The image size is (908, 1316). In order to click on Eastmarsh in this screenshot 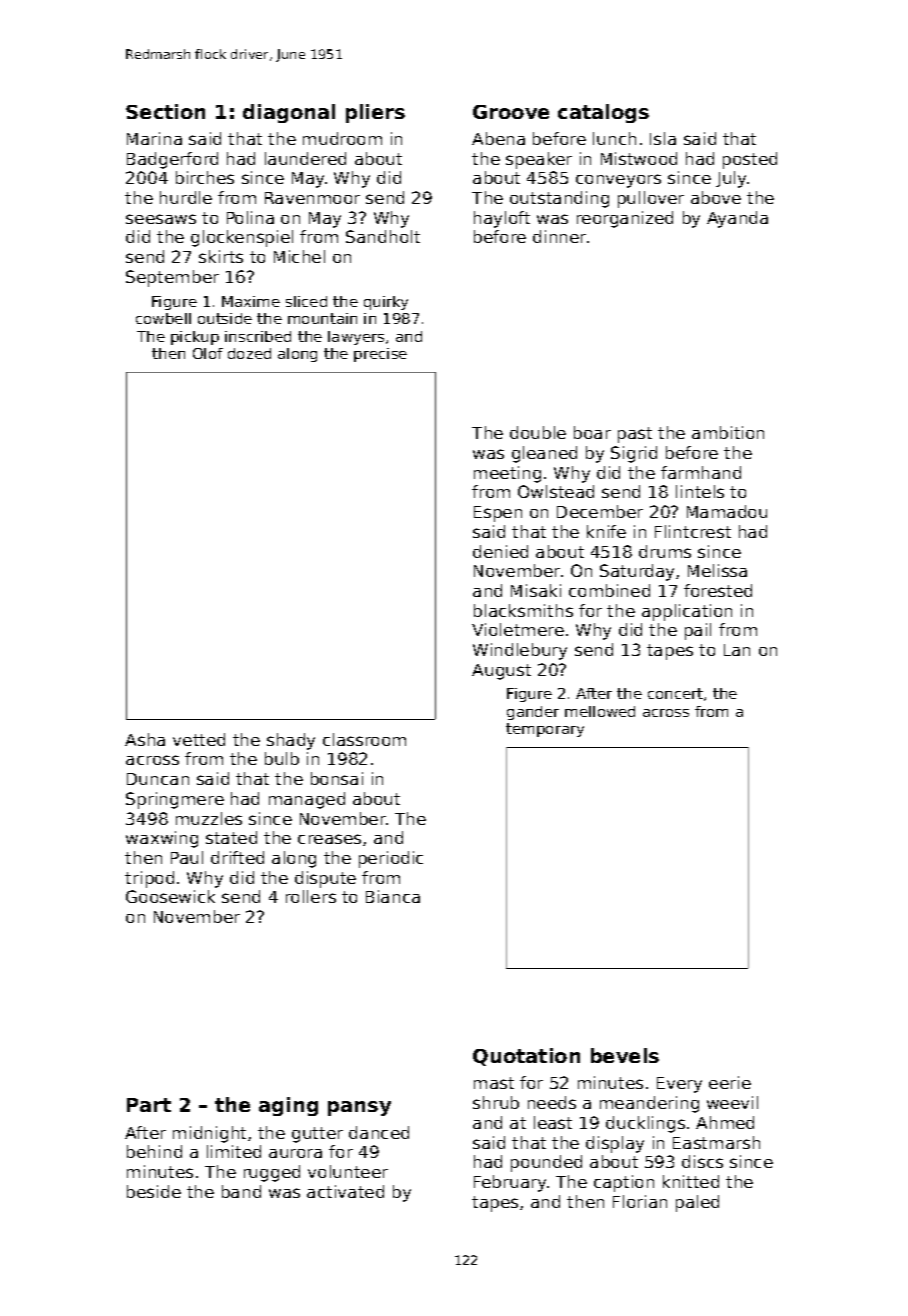, I will do `click(716, 1142)`.
